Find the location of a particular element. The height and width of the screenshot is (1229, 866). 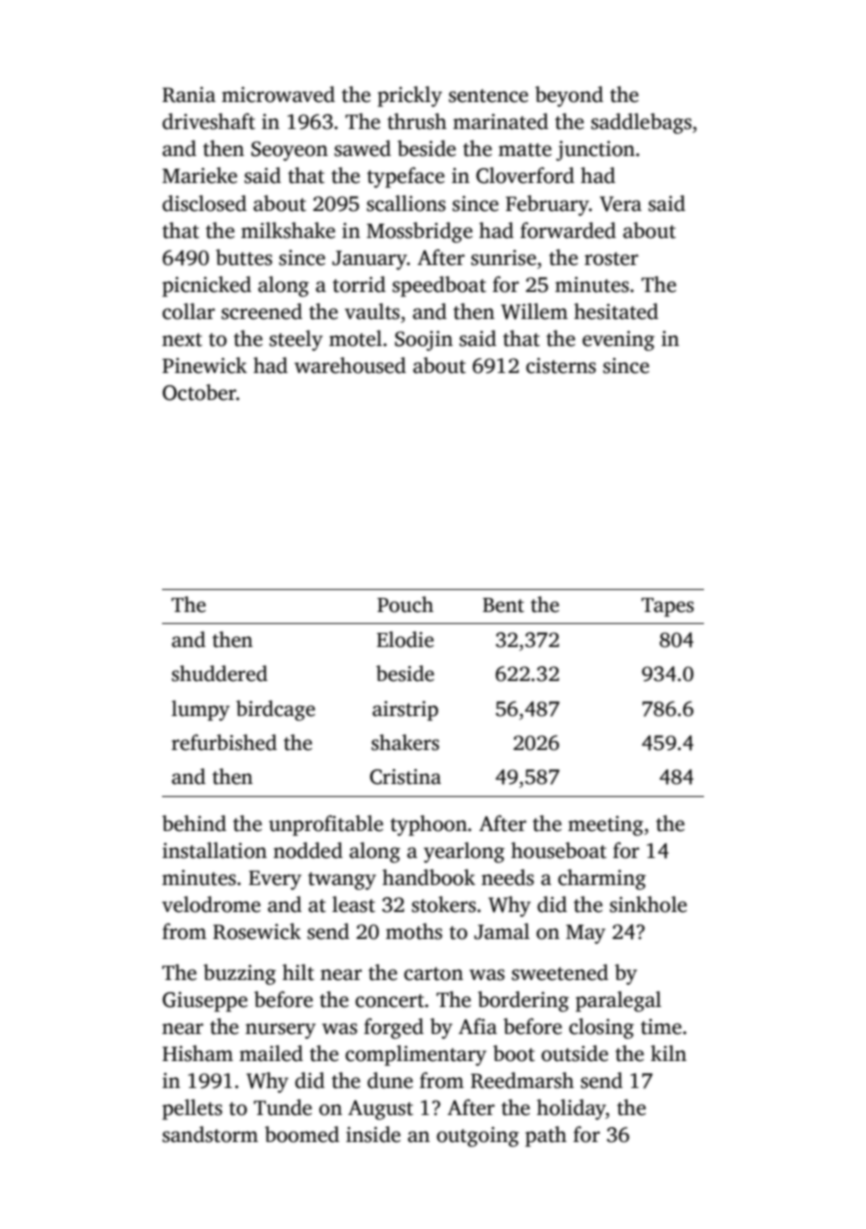

kiln is located at coordinates (669, 1053).
